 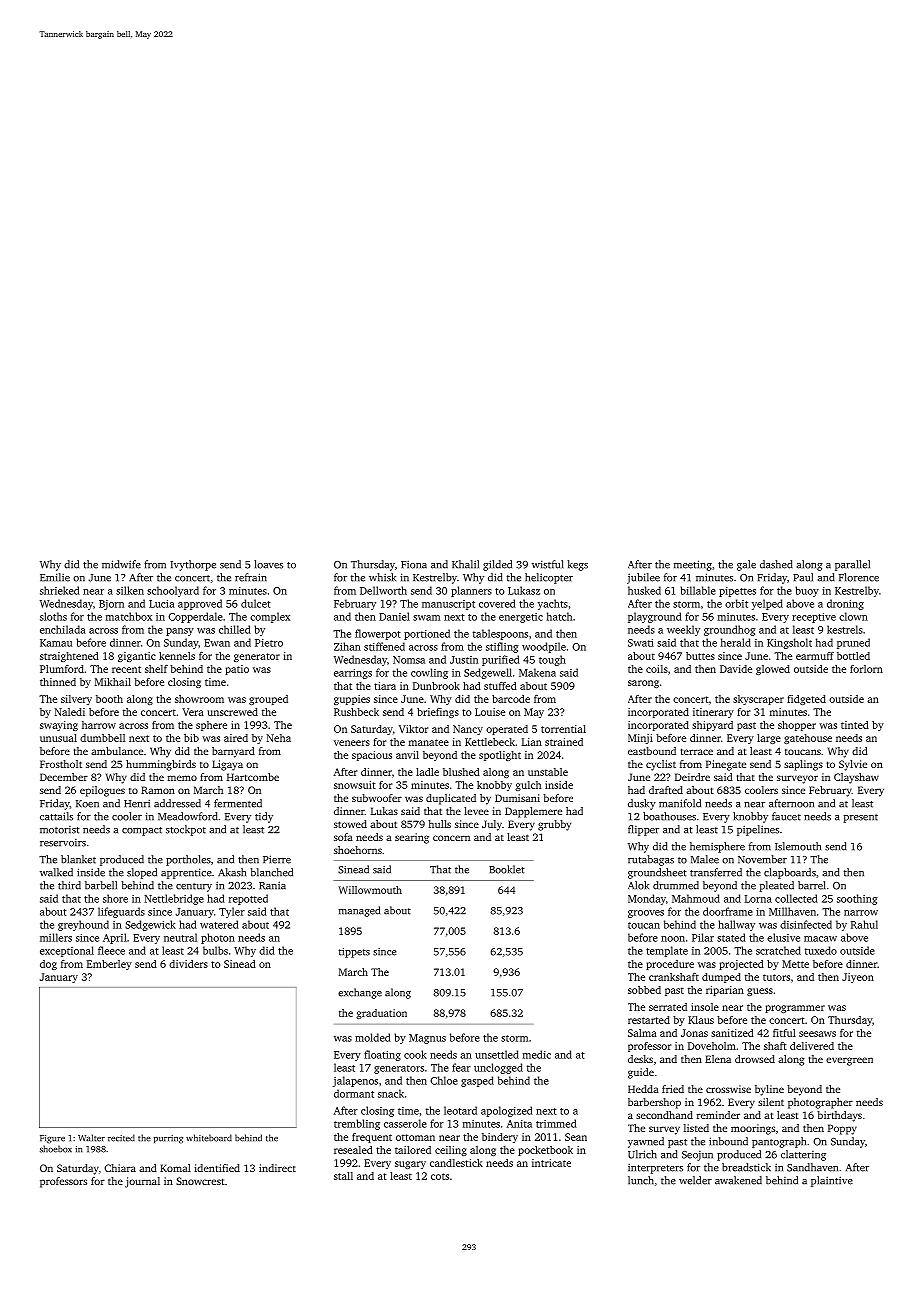 What do you see at coordinates (355, 1081) in the page?
I see `jalapenos` at bounding box center [355, 1081].
